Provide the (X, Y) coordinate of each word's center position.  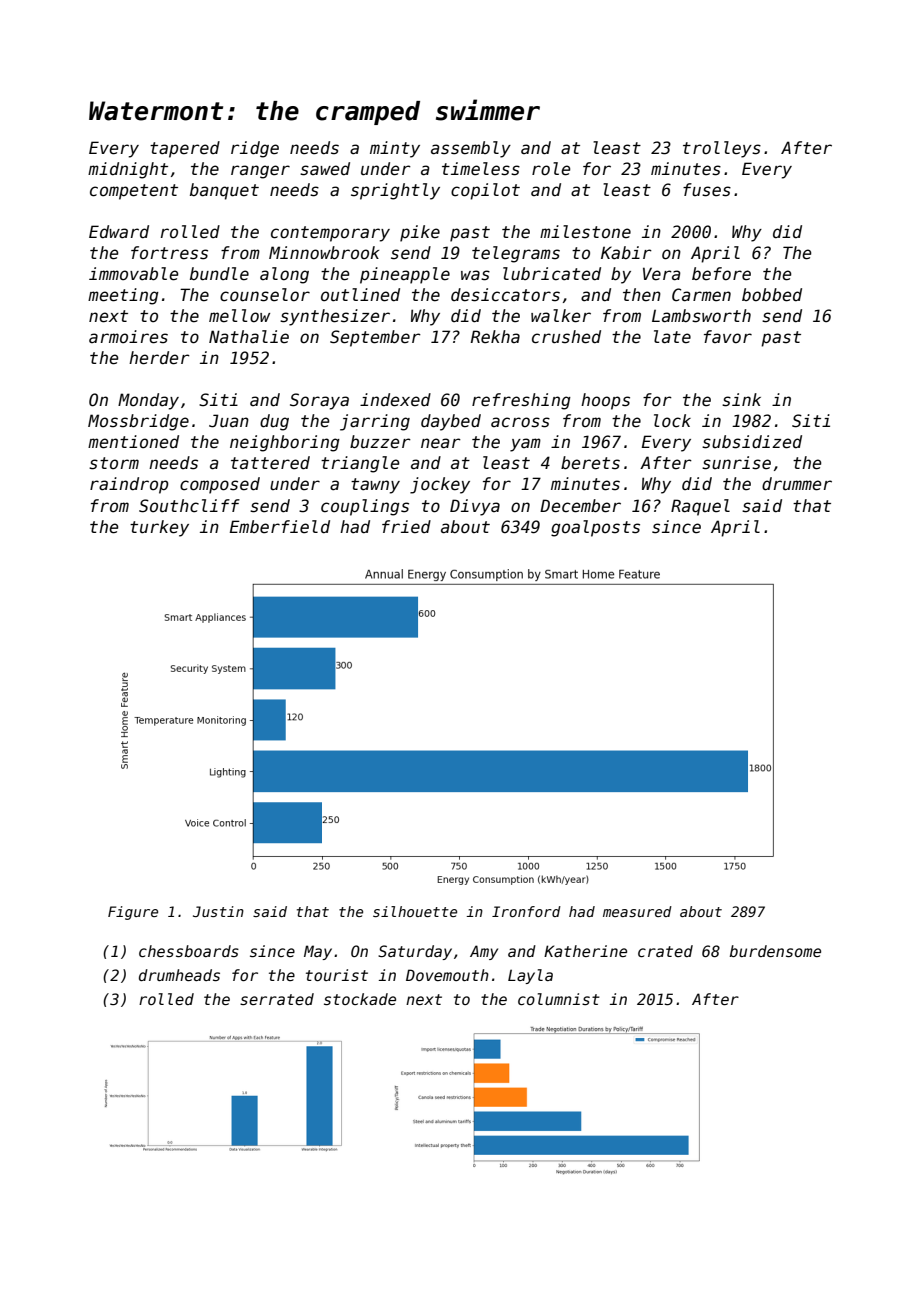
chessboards (189, 951)
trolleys (722, 149)
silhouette (415, 911)
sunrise (736, 463)
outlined (360, 295)
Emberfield (280, 527)
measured (637, 911)
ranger (260, 172)
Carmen (701, 295)
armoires (128, 337)
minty (395, 149)
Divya (475, 507)
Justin (218, 911)
